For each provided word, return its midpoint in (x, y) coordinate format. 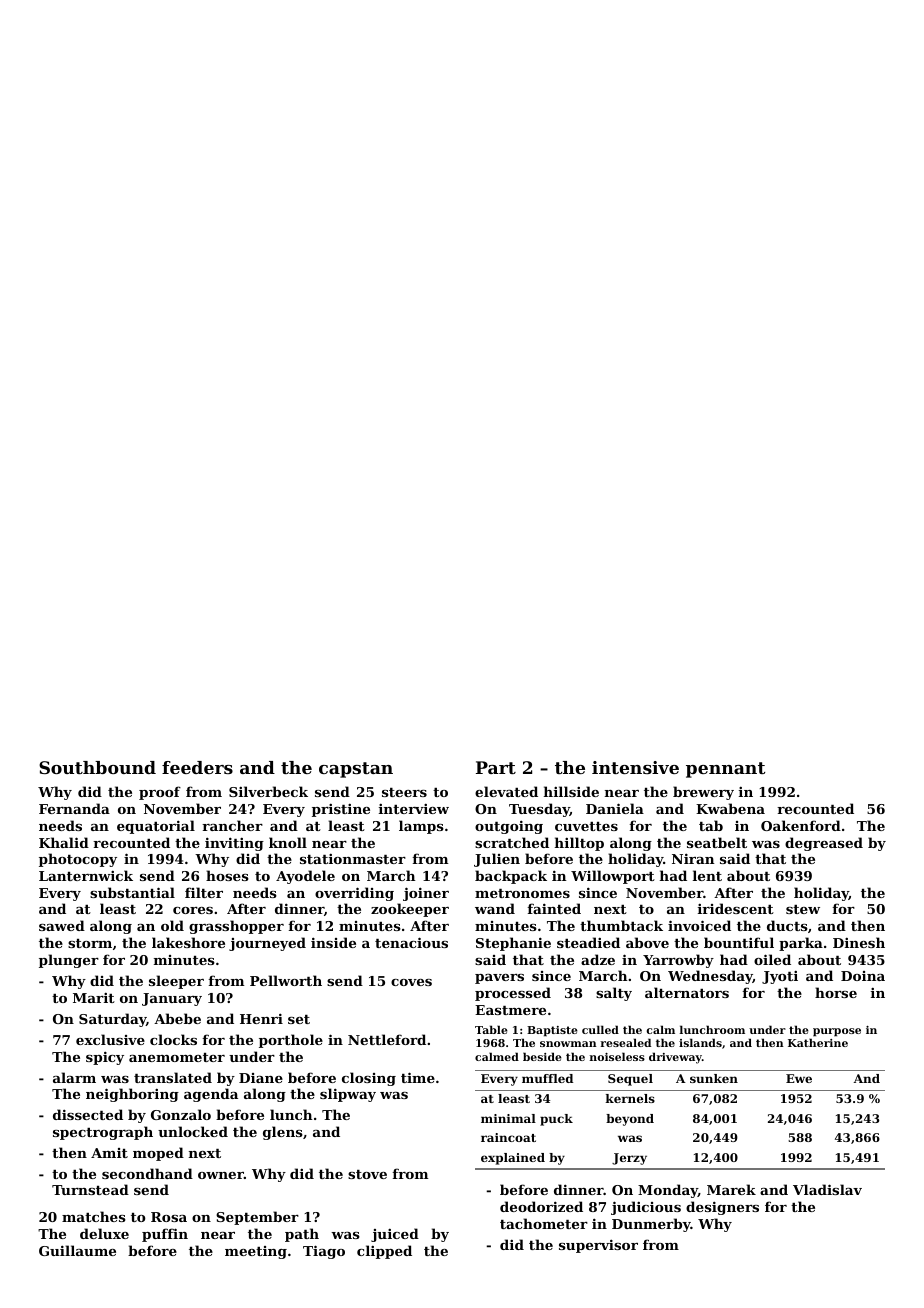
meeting (256, 1252)
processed (513, 994)
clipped (384, 1252)
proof (160, 793)
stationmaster (353, 859)
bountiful (739, 942)
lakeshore (188, 942)
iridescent (736, 908)
